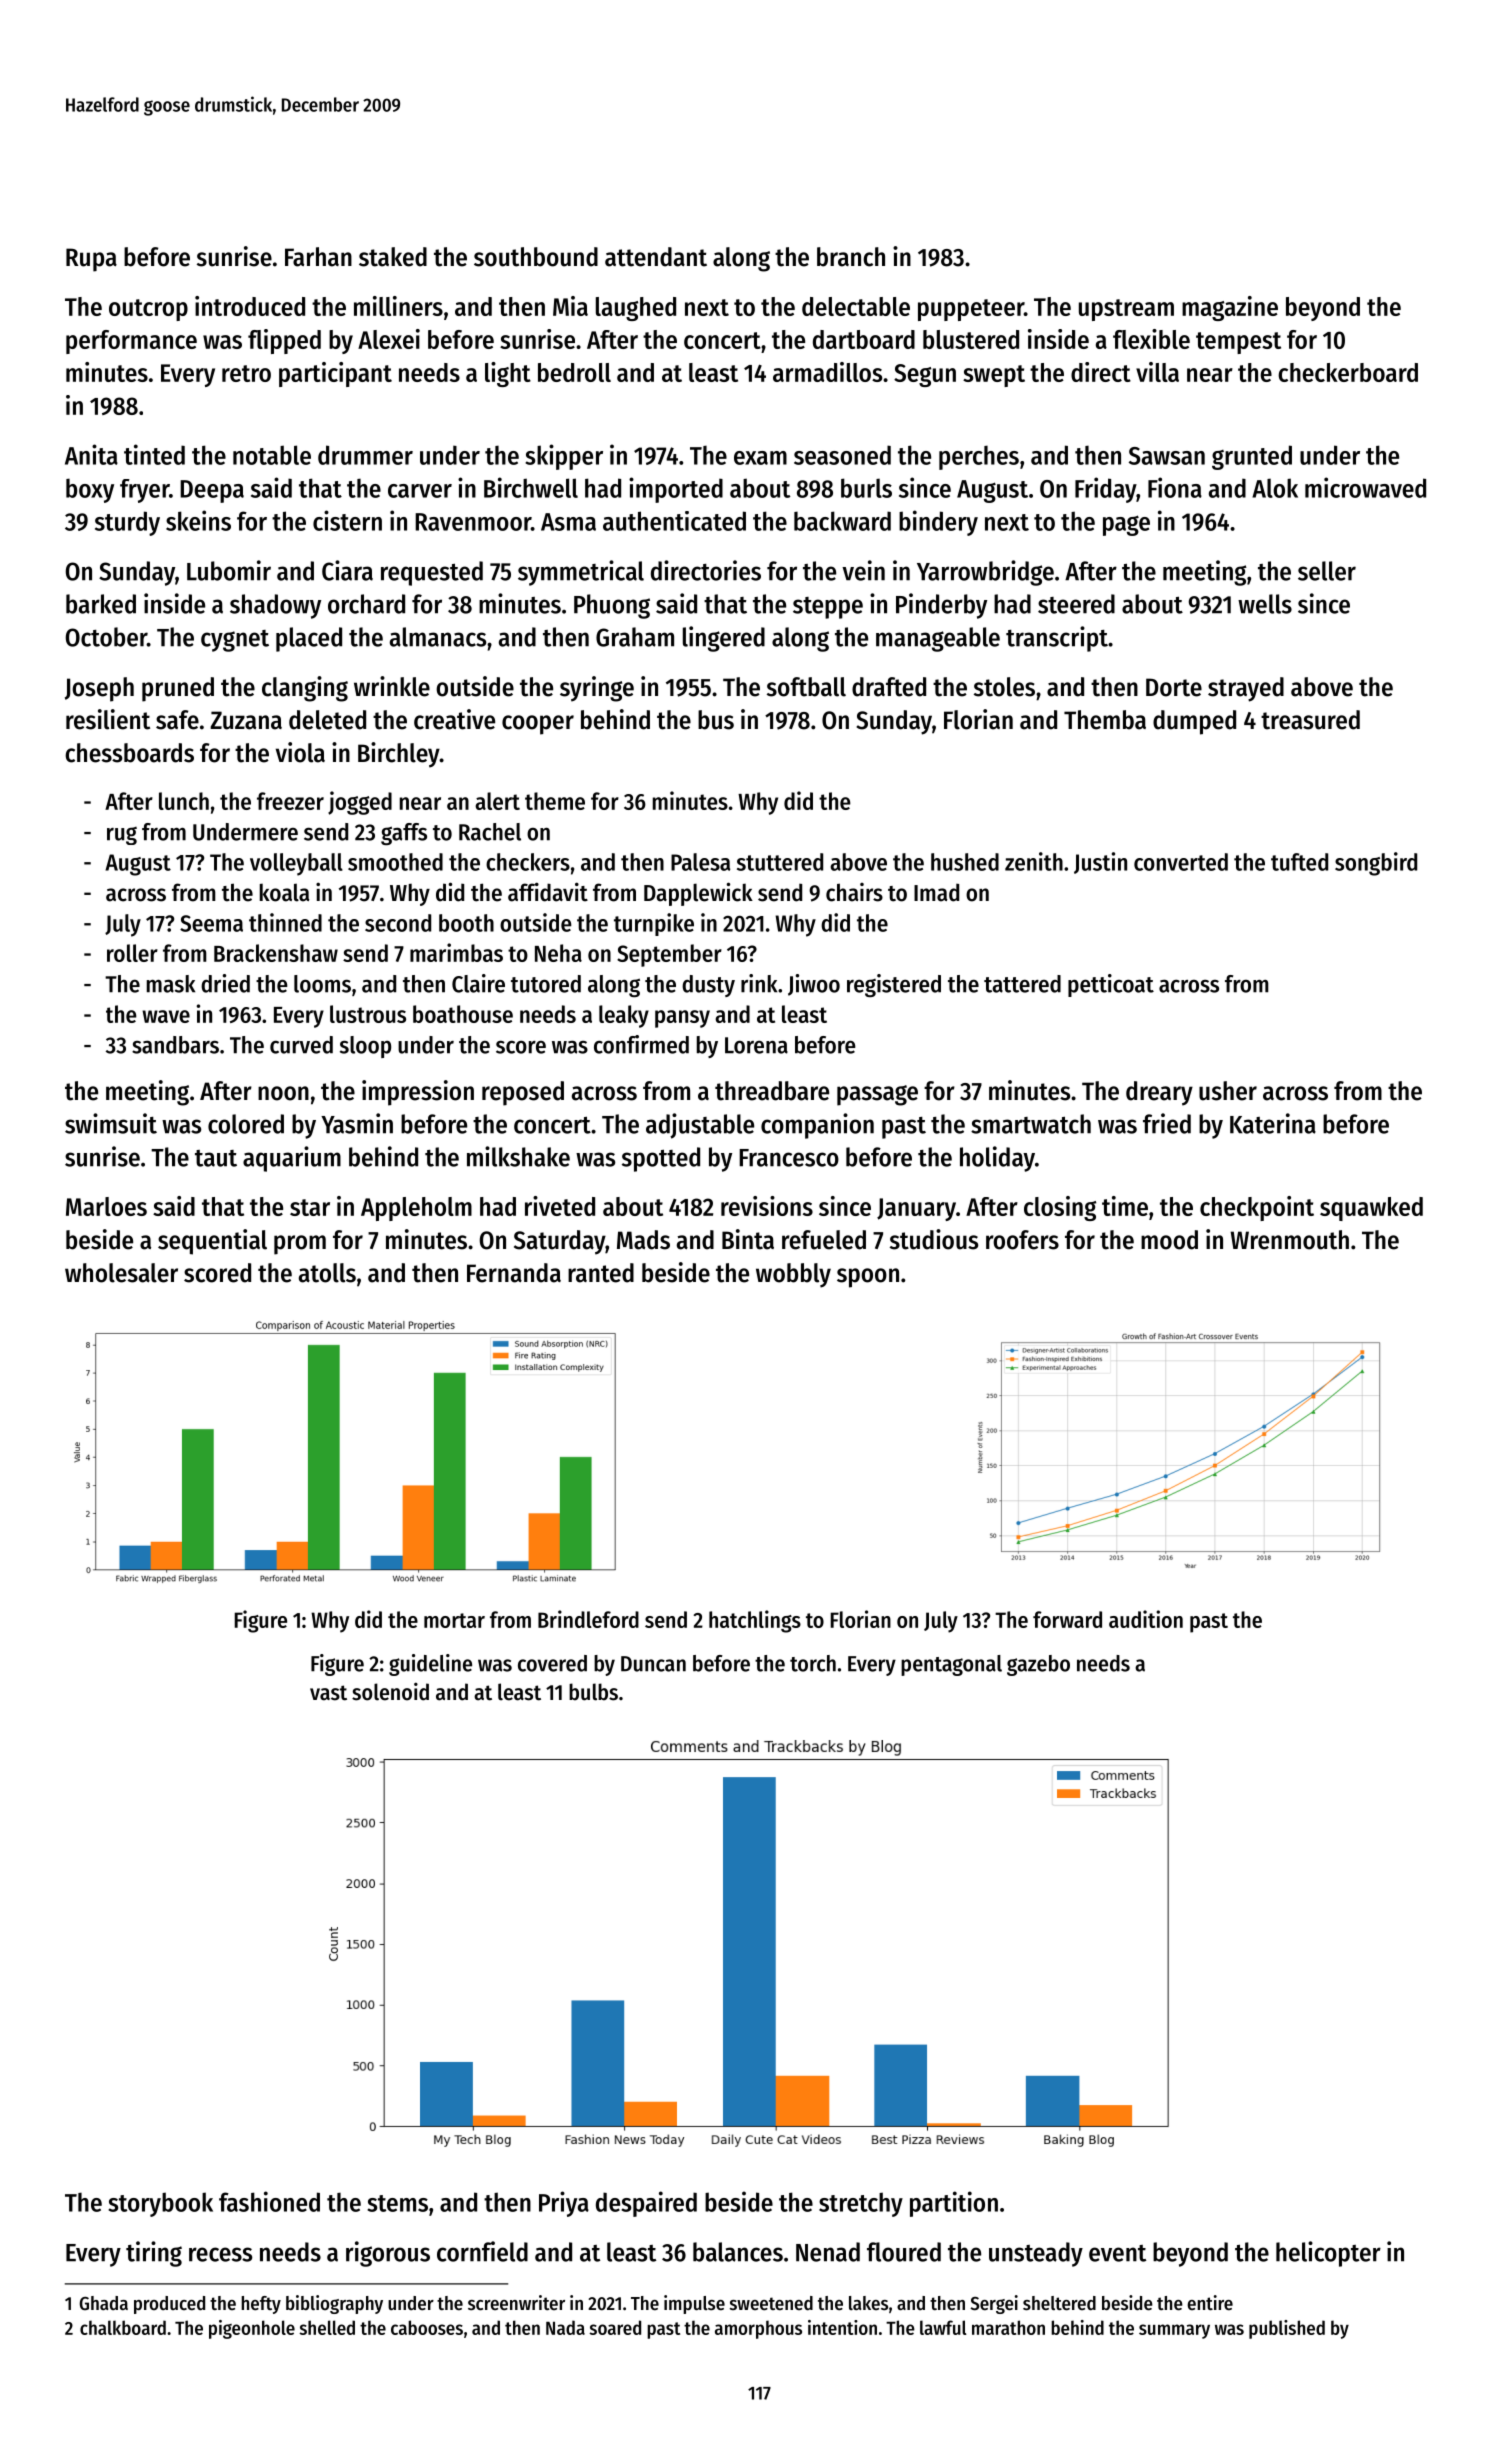 Image resolution: width=1496 pixels, height=2464 pixels. I want to click on Palesa, so click(700, 862).
